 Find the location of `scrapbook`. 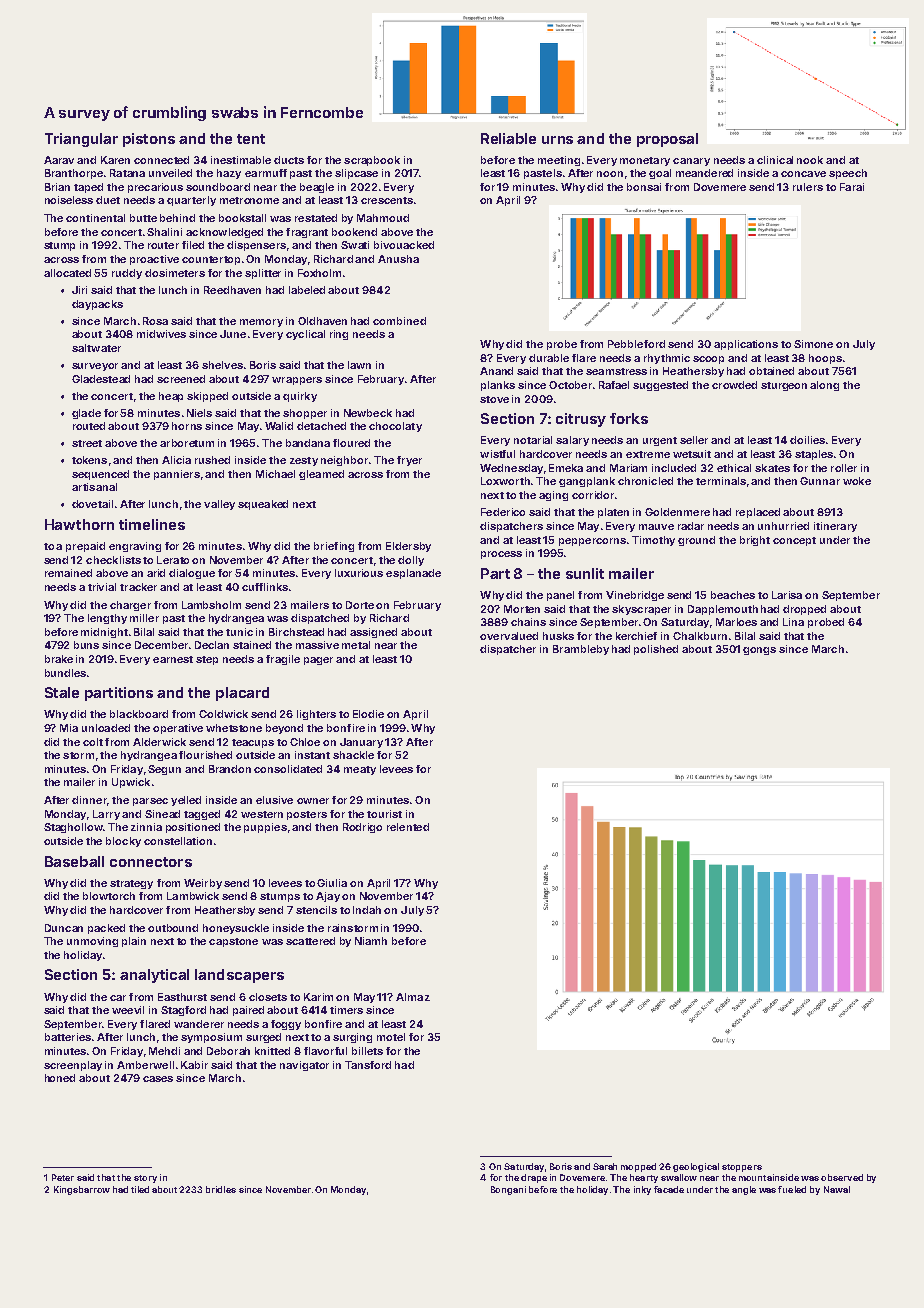

scrapbook is located at coordinates (372, 161).
